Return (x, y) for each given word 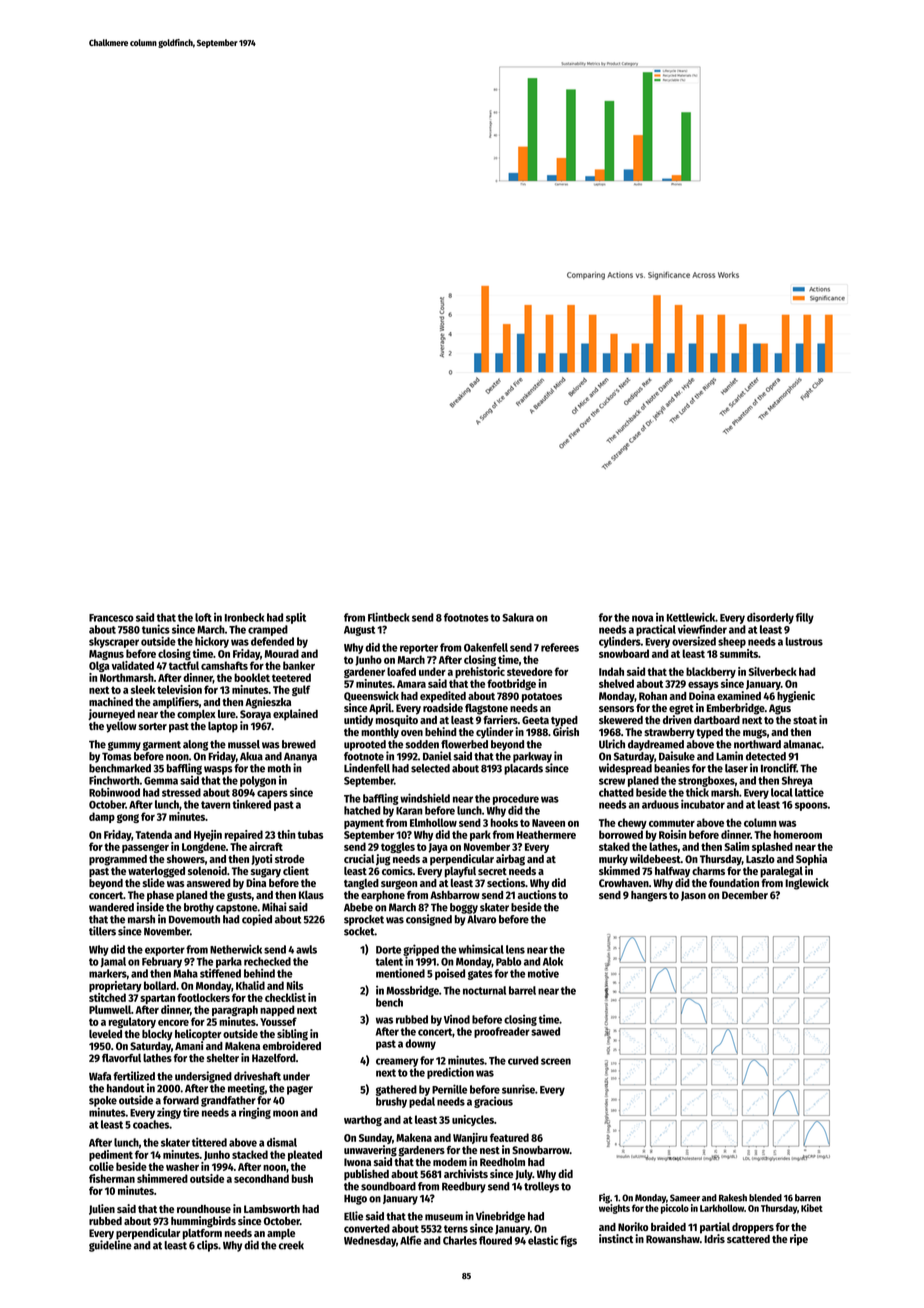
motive (543, 973)
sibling (292, 1035)
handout (126, 1088)
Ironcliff (779, 768)
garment (162, 746)
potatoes (542, 698)
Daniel (437, 756)
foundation (734, 882)
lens (515, 949)
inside (150, 907)
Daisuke (677, 756)
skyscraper (114, 642)
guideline (110, 1246)
